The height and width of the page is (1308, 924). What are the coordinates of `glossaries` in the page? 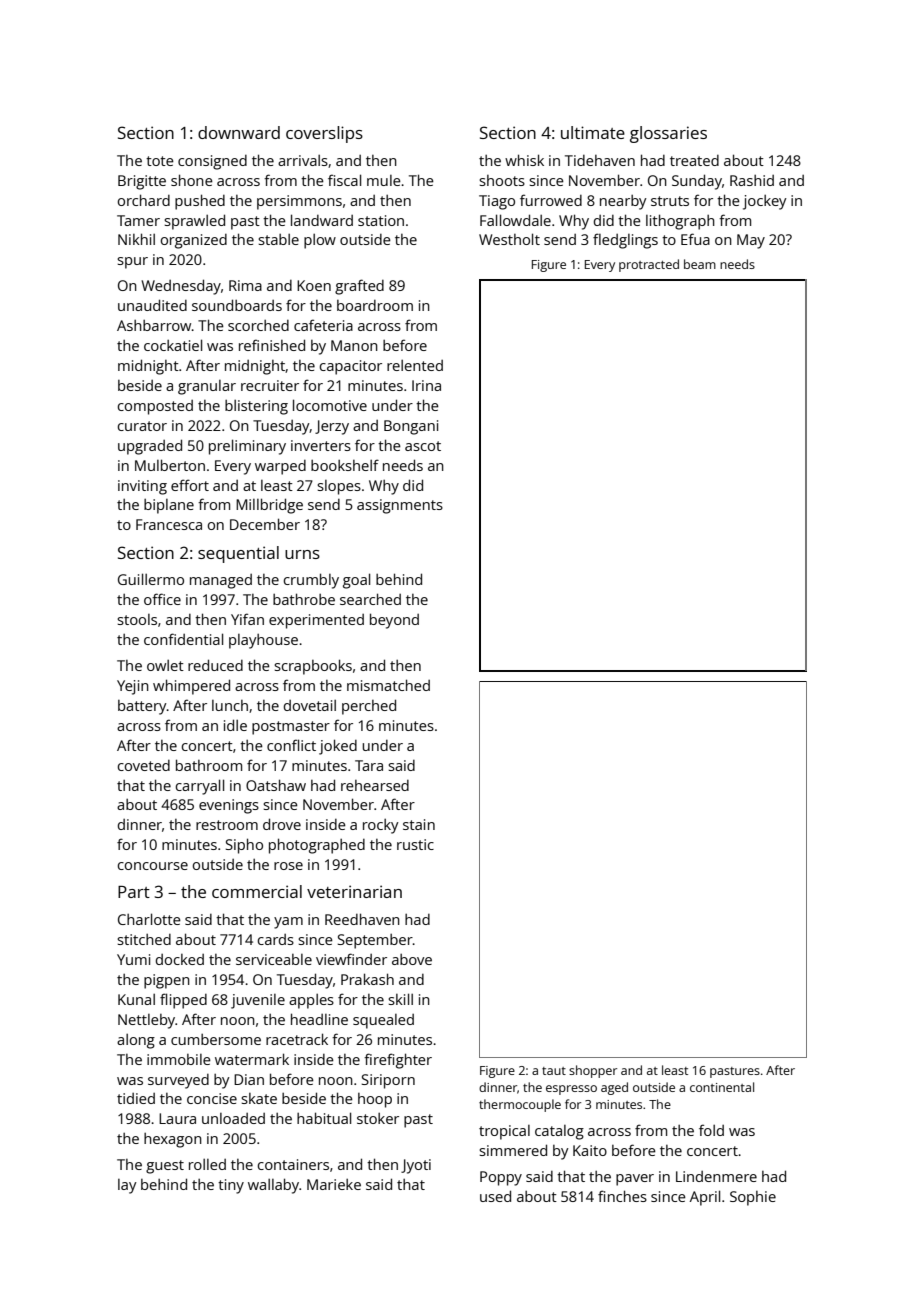 It's located at (668, 134).
